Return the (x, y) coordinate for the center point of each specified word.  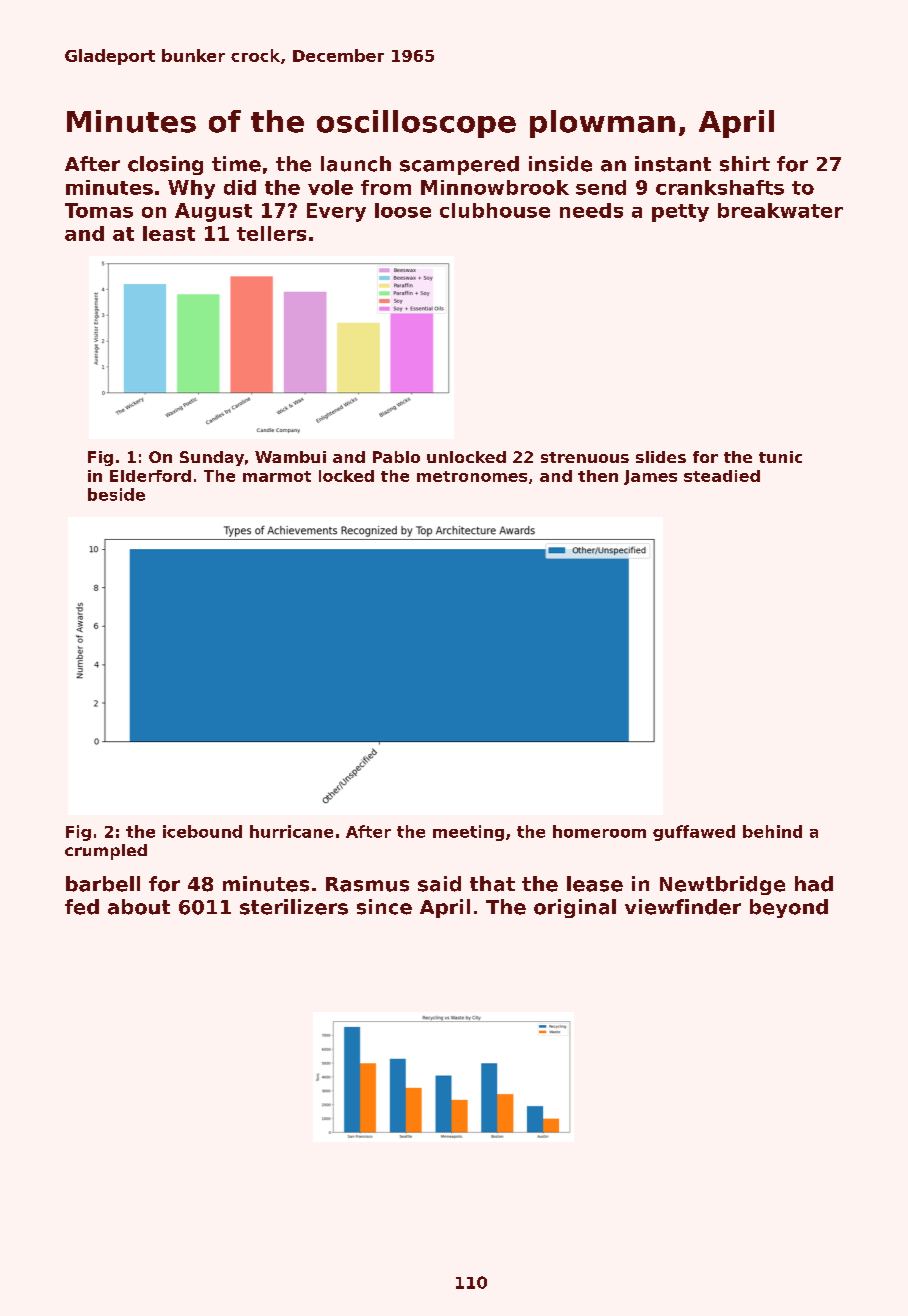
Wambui (290, 457)
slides (661, 457)
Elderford (150, 476)
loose (403, 210)
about (139, 907)
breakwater (780, 210)
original (575, 908)
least (169, 233)
